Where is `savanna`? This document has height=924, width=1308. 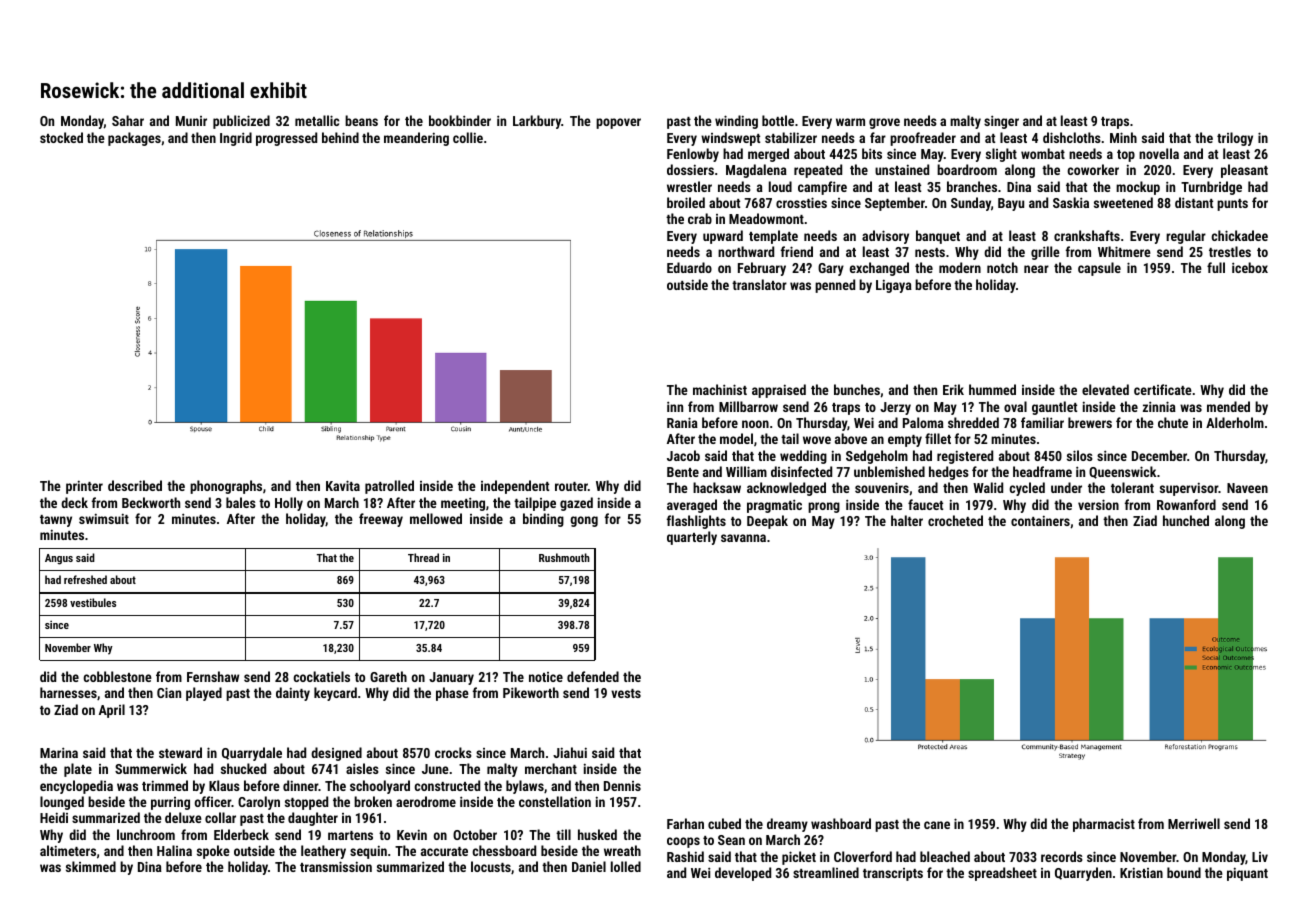 savanna is located at coordinates (743, 538).
